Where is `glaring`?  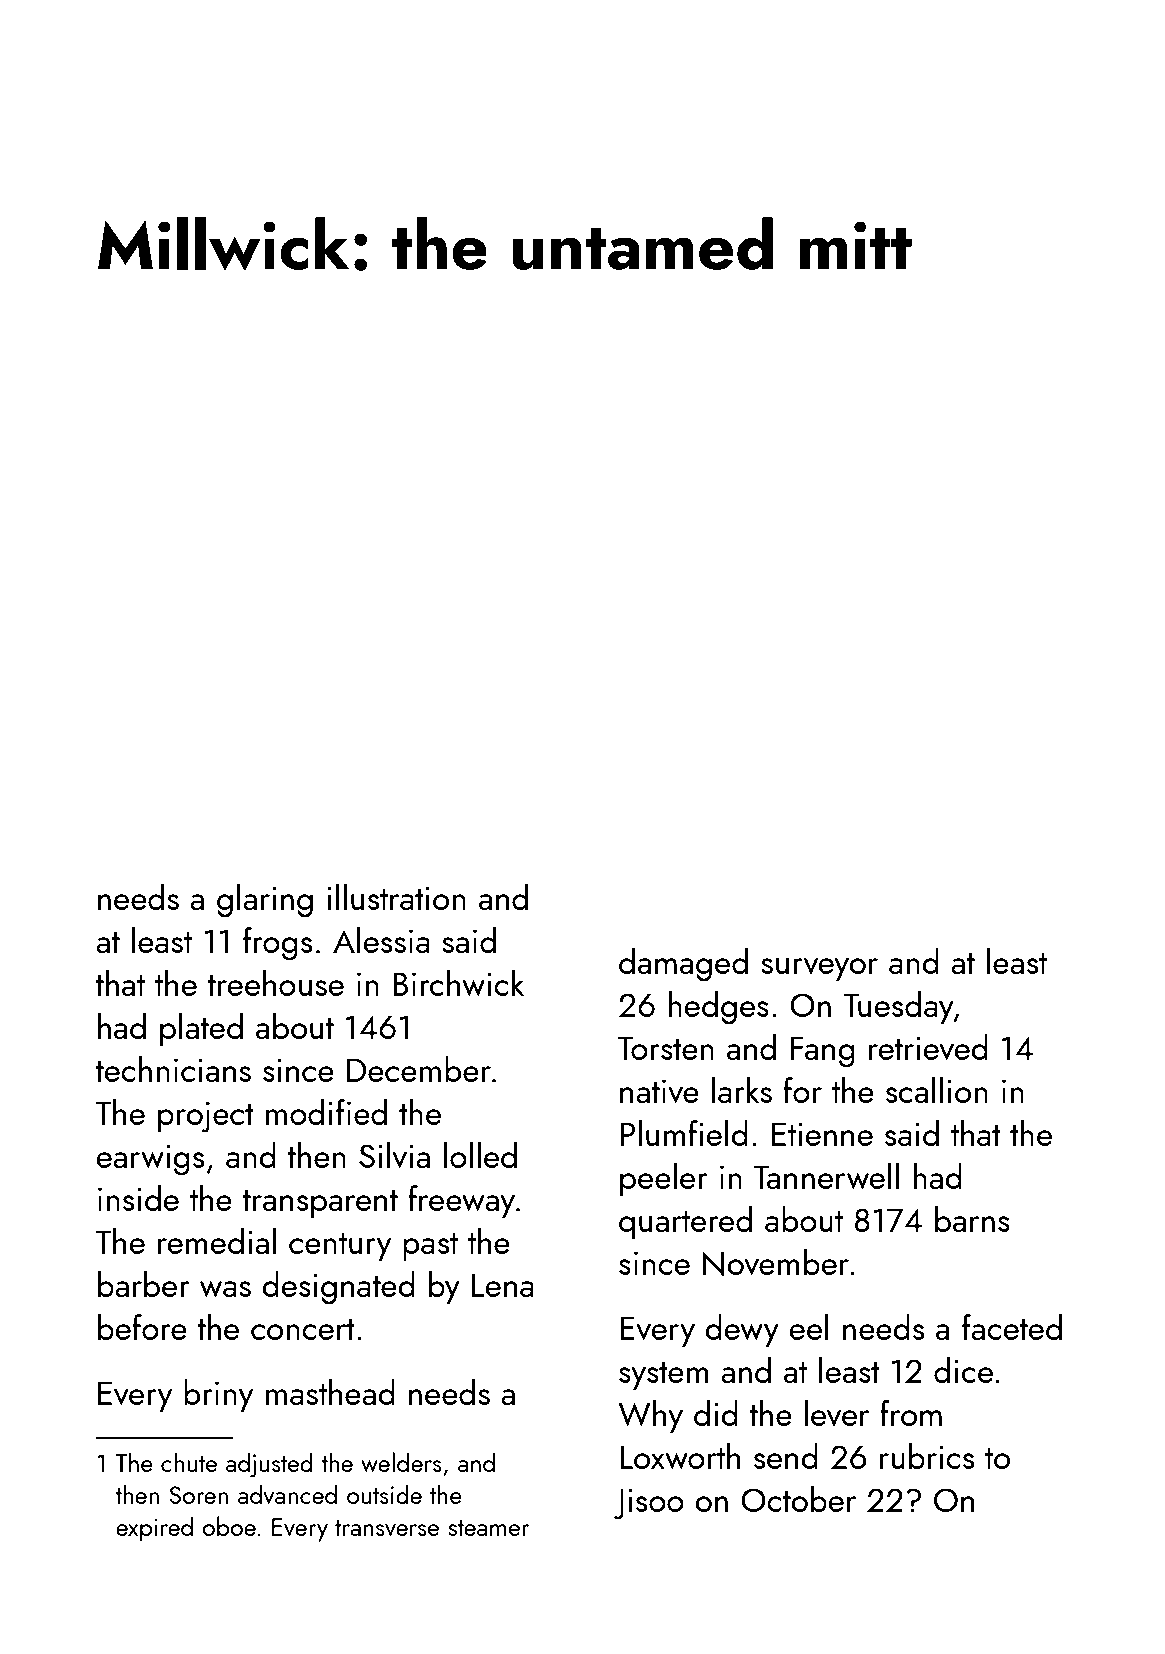 glaring is located at coordinates (265, 901).
